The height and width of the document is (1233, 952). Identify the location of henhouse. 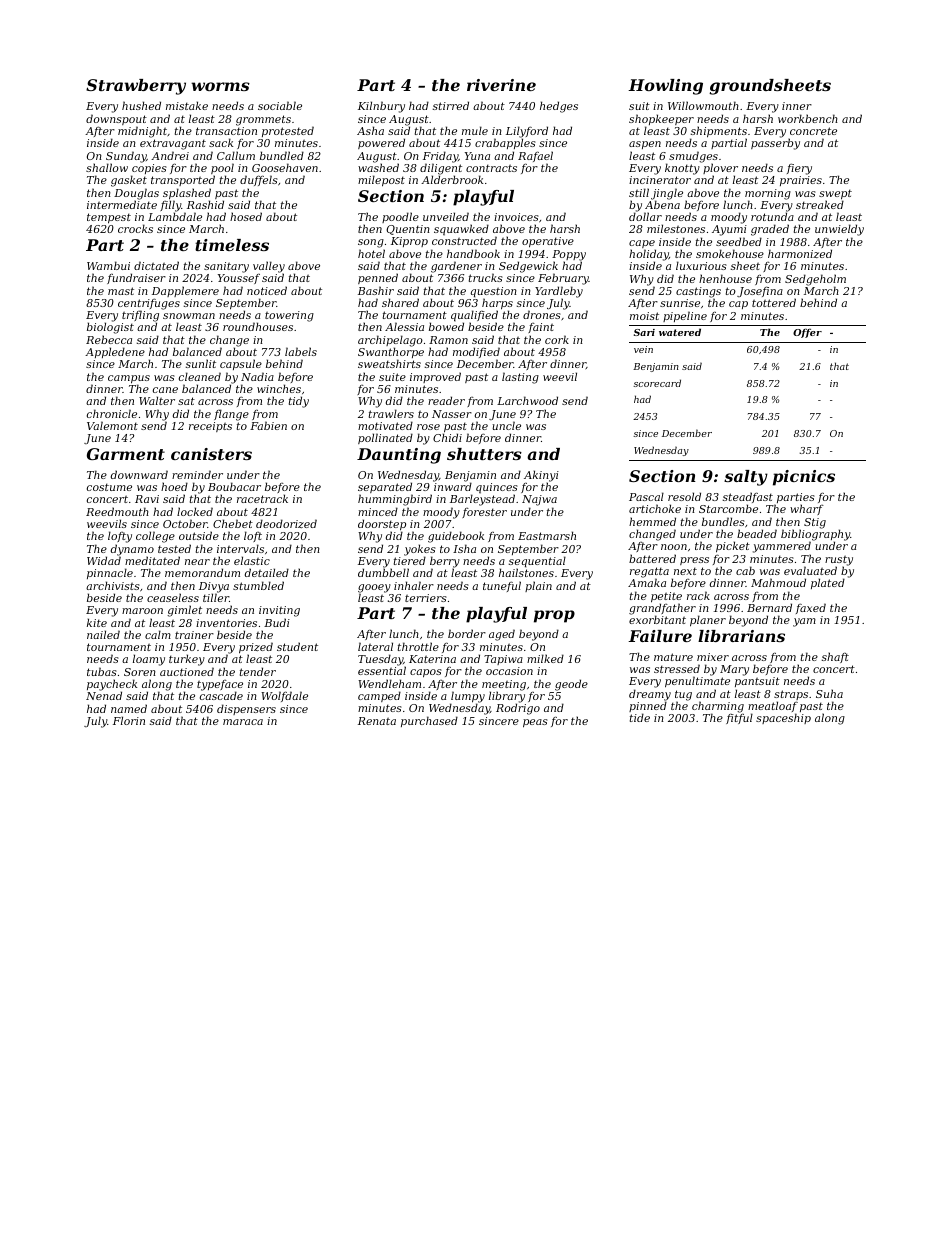
(725, 278).
